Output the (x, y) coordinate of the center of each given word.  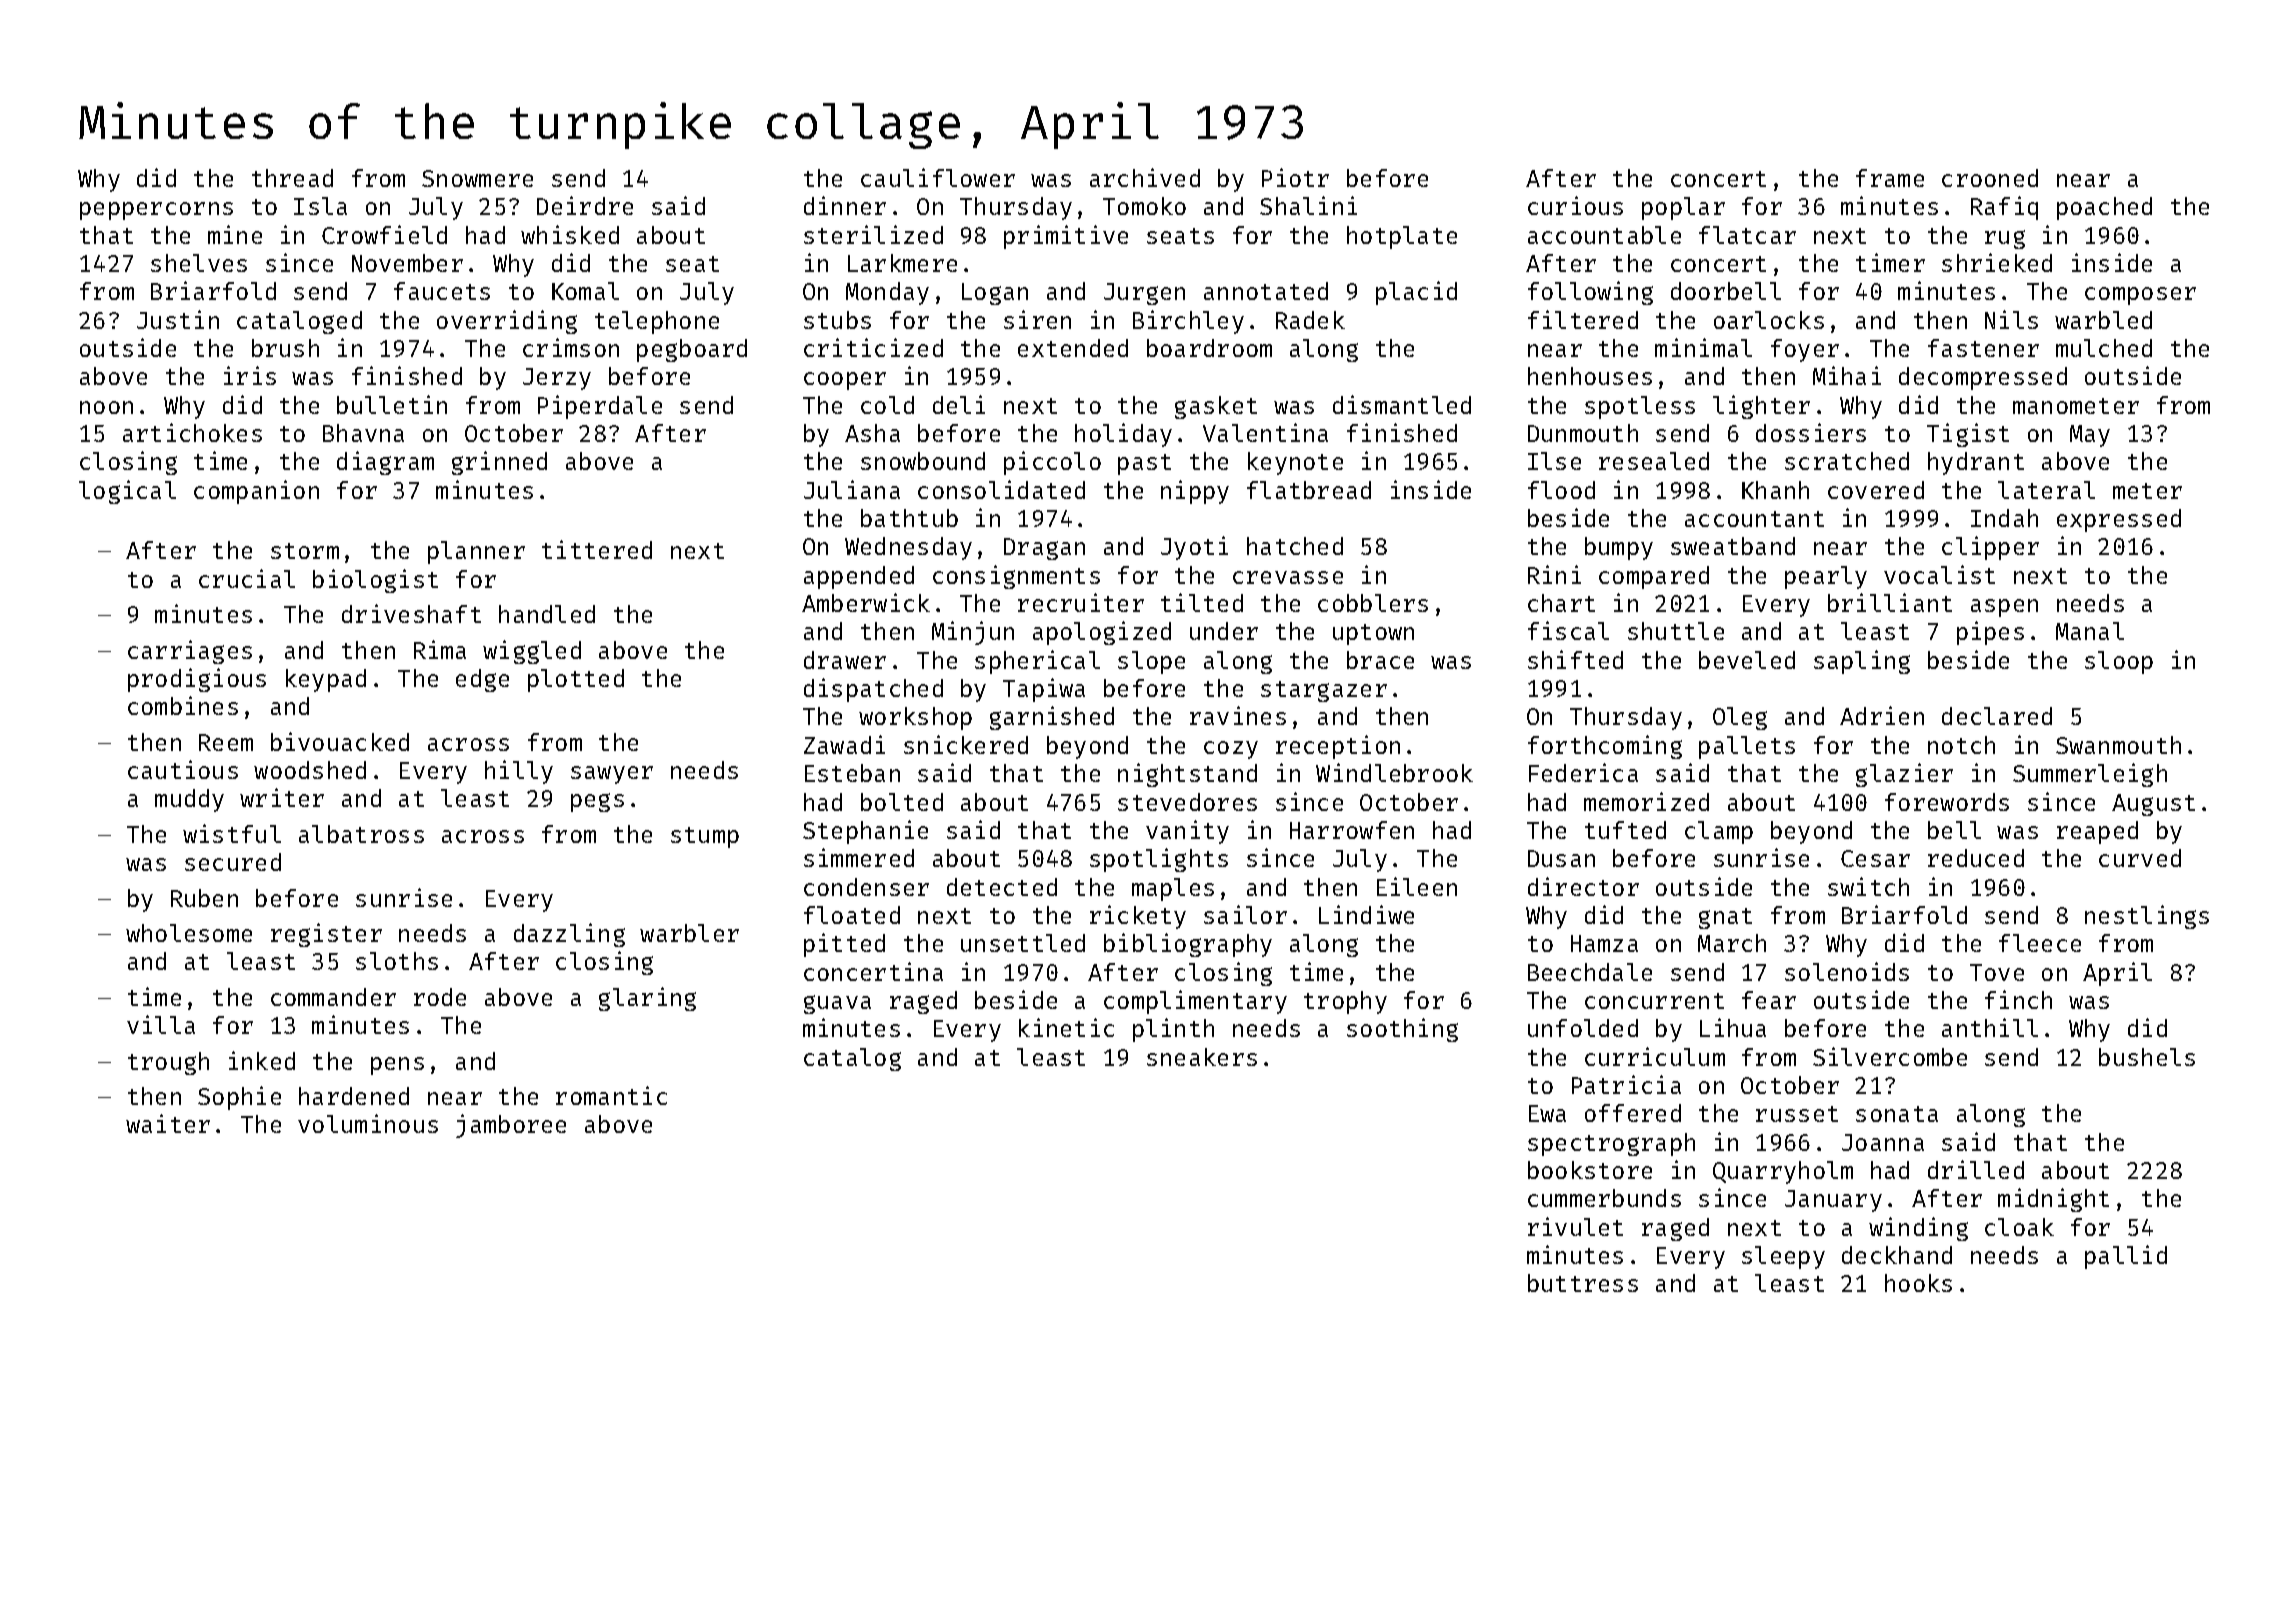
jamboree (511, 1126)
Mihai (1847, 375)
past (1144, 464)
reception (1338, 747)
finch (2018, 999)
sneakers (1202, 1057)
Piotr (1295, 177)
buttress (1583, 1283)
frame (1890, 178)
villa (161, 1024)
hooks (1918, 1283)
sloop (2119, 662)
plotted (576, 680)
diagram (385, 463)
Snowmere (477, 178)
